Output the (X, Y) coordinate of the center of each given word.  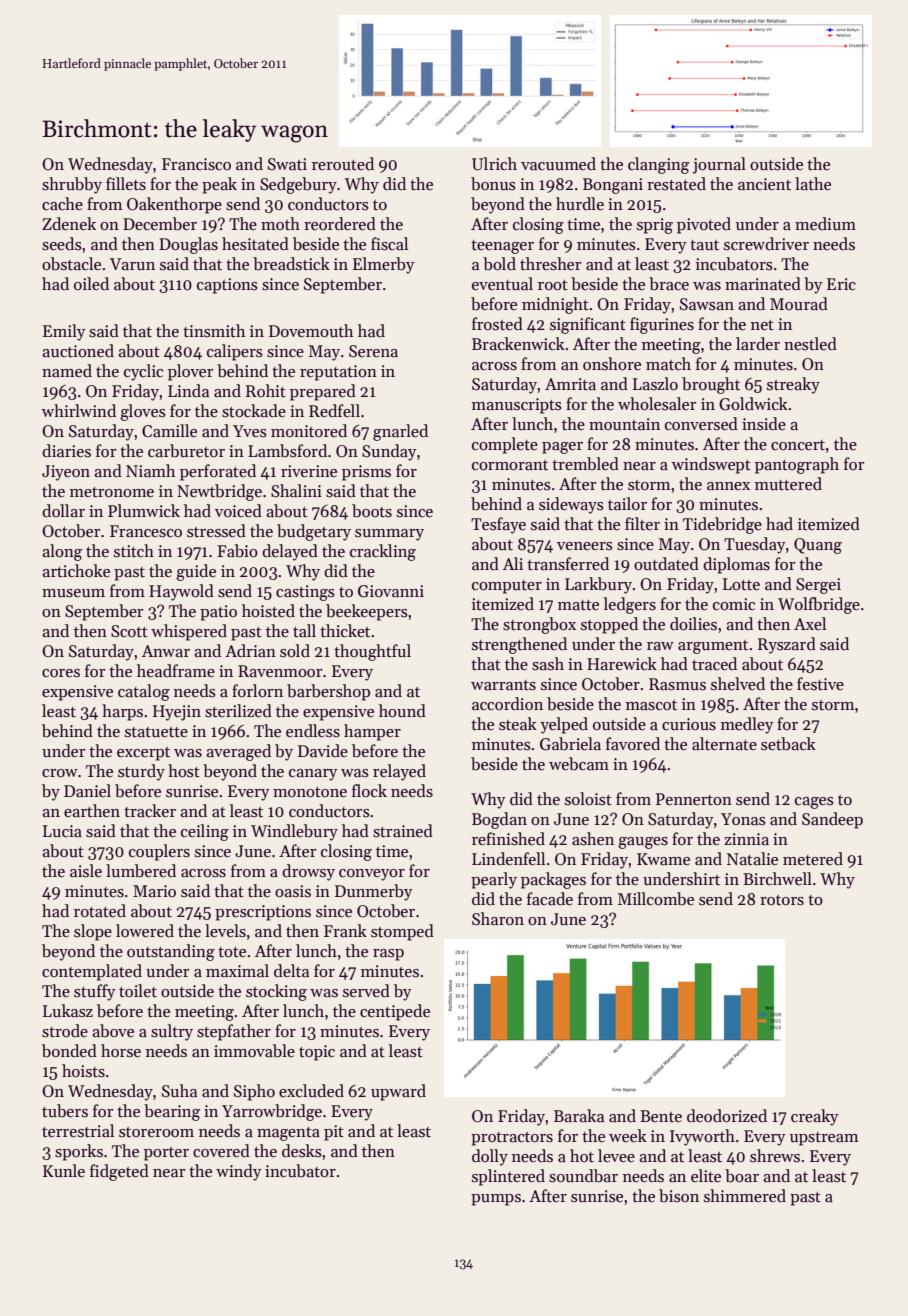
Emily (64, 332)
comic (734, 604)
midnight (555, 305)
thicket (345, 631)
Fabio (237, 551)
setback (788, 744)
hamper (372, 732)
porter (166, 1154)
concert (798, 445)
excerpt (143, 754)
